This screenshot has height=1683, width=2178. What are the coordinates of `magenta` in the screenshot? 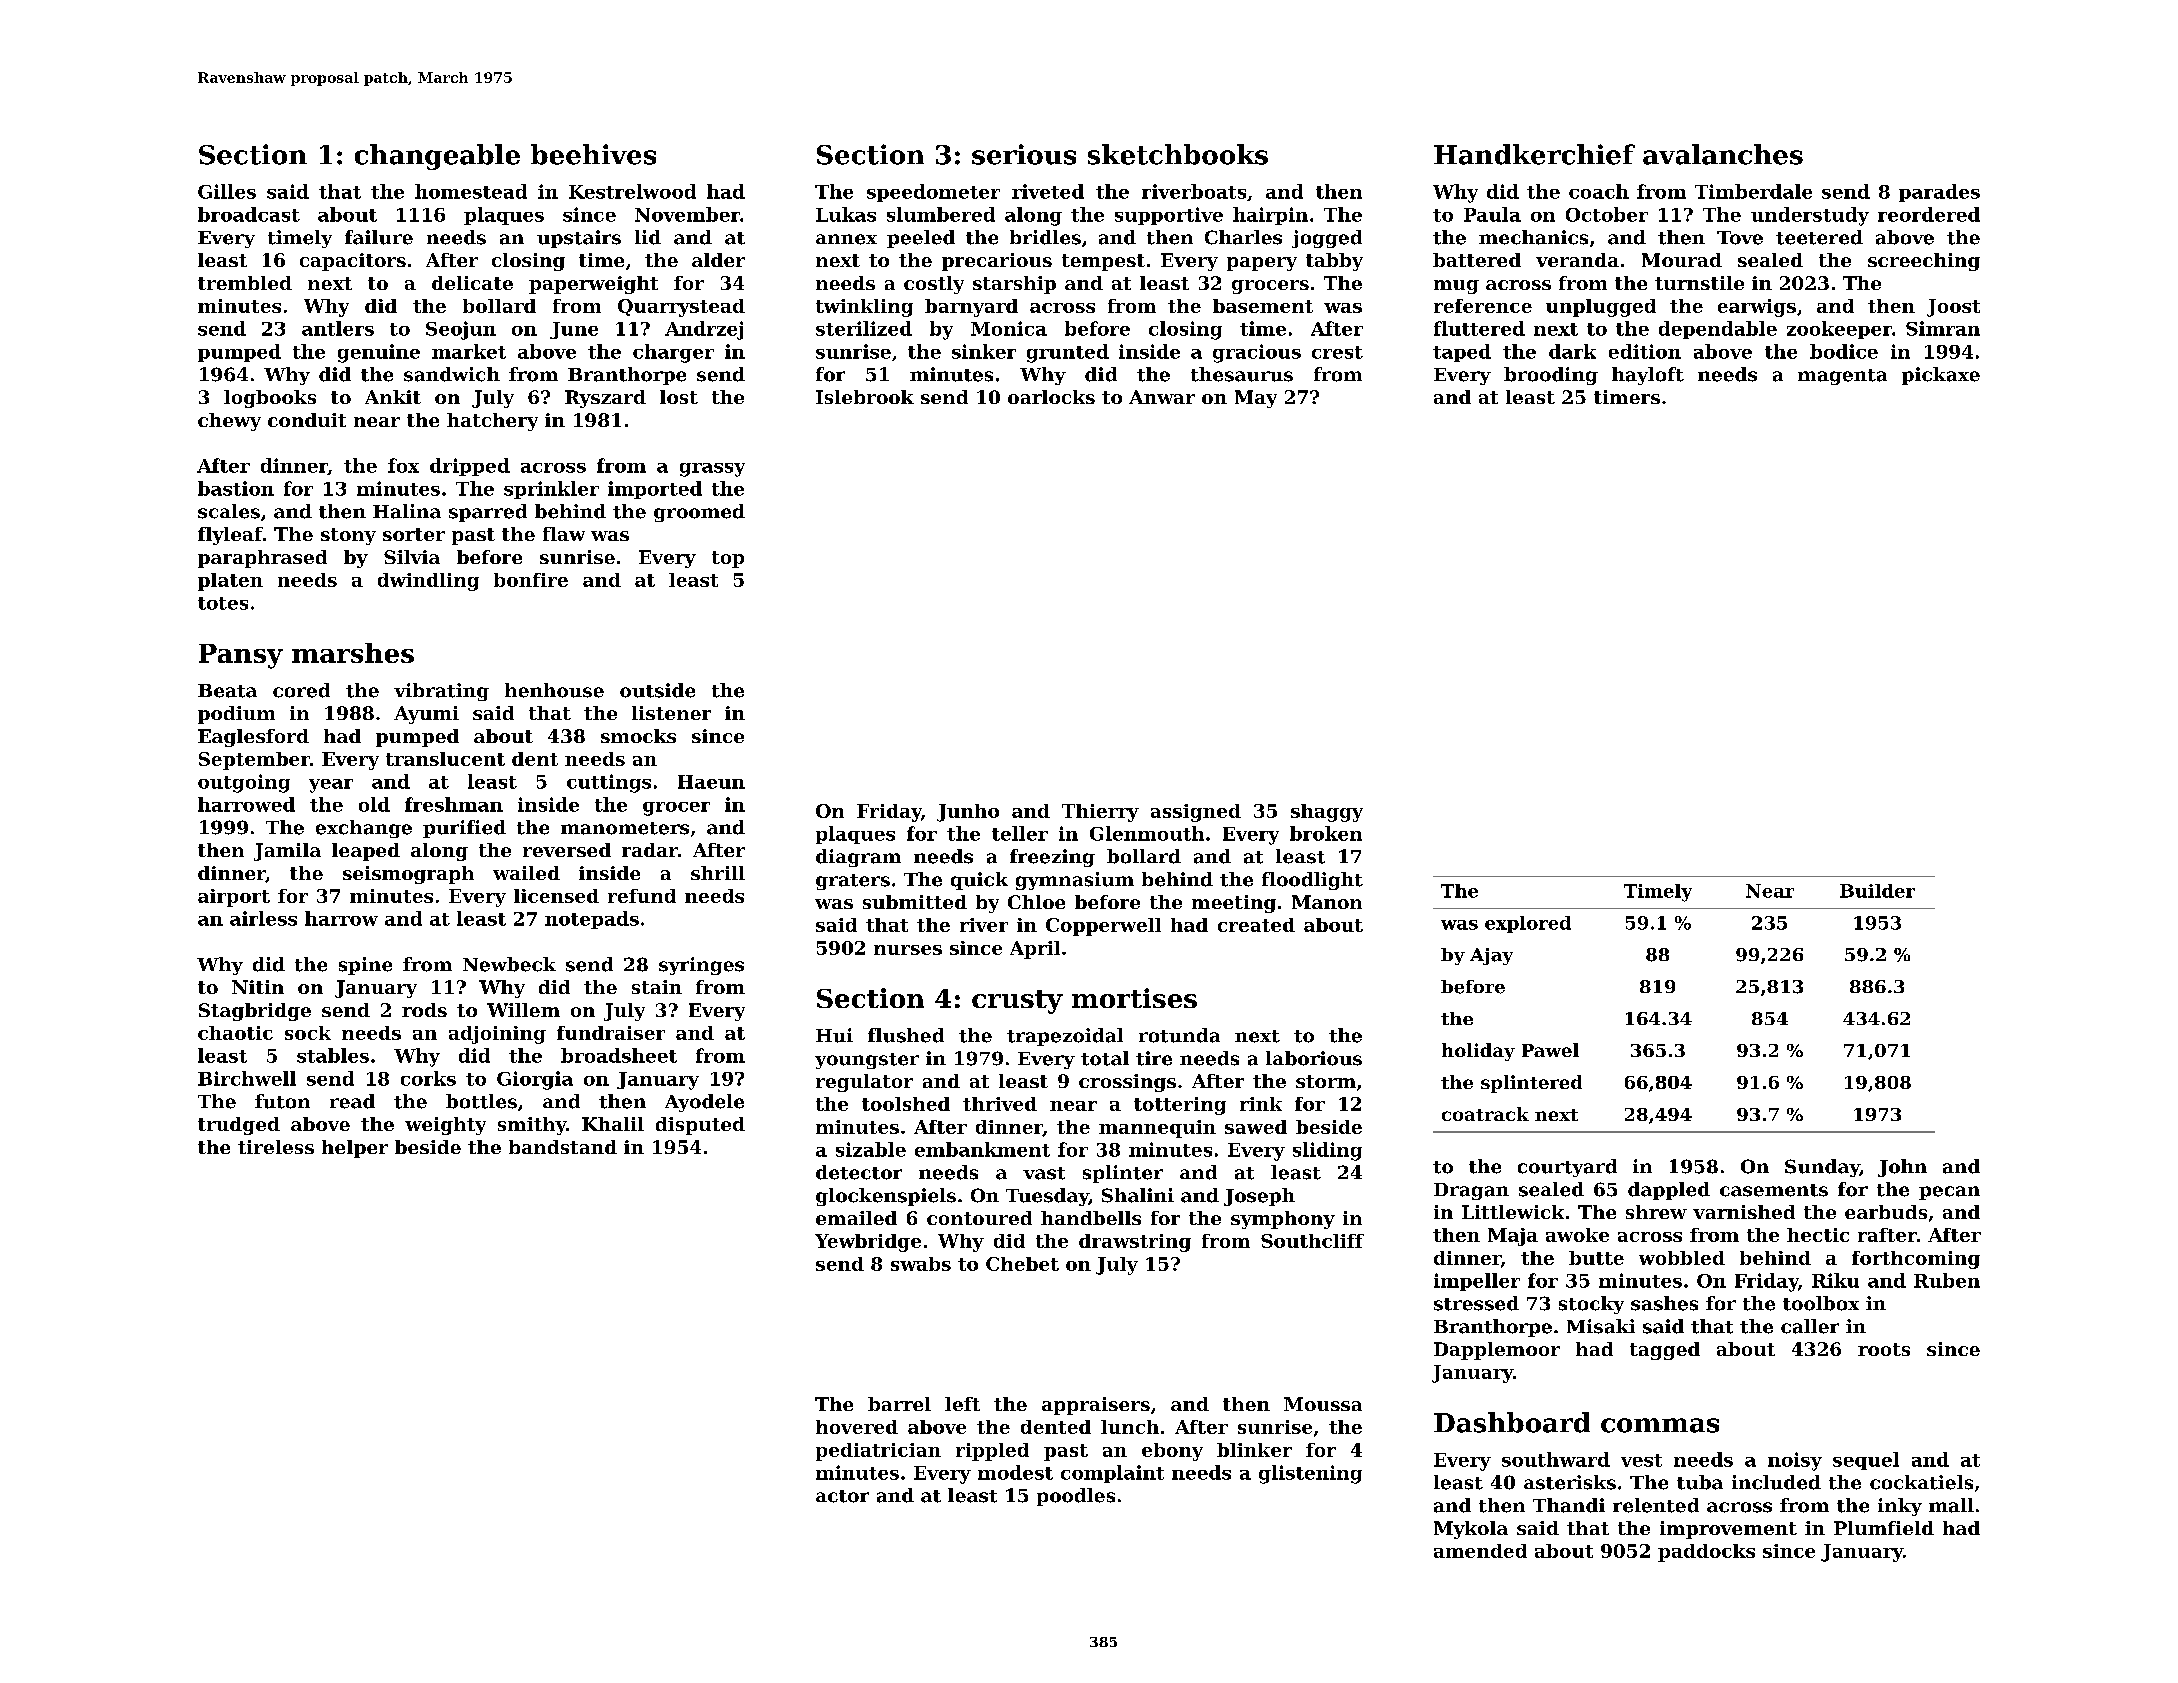 It's located at (1842, 377).
